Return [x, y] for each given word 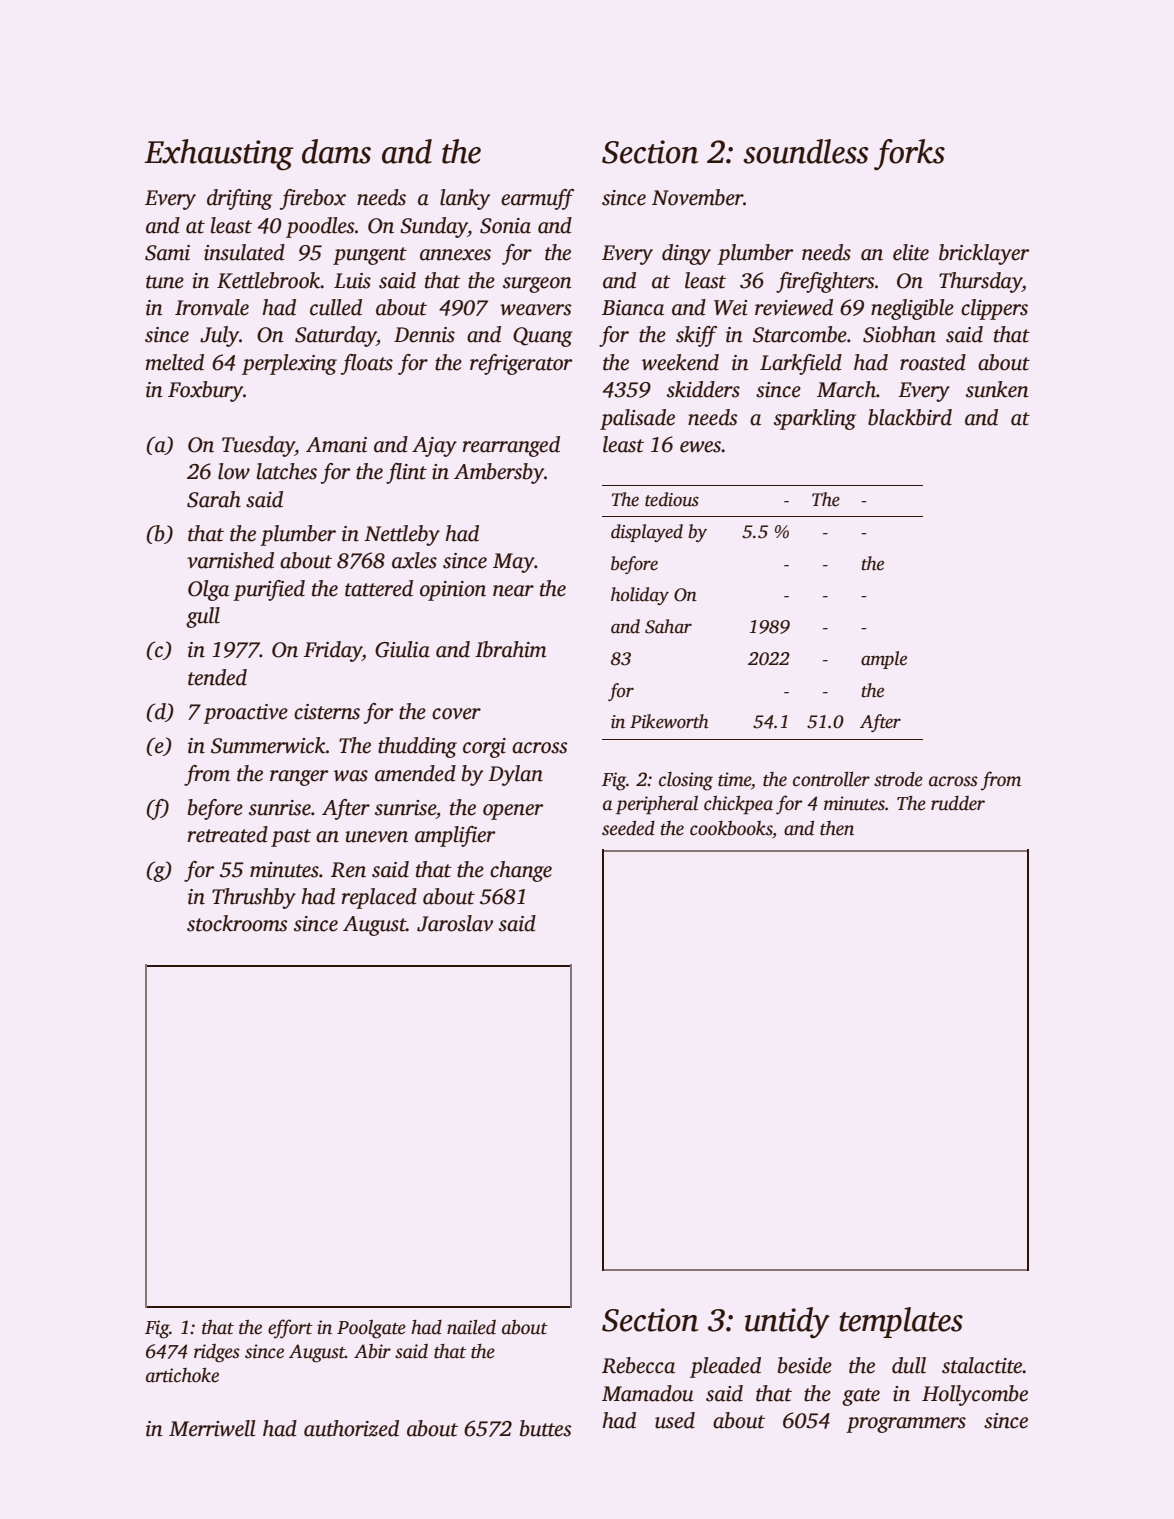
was [351, 776]
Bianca [633, 308]
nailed [471, 1327]
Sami [167, 253]
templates [901, 1322]
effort [290, 1329]
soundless [805, 151]
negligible [912, 309]
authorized [351, 1428]
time [734, 779]
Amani [336, 445]
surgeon [537, 285]
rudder [958, 803]
